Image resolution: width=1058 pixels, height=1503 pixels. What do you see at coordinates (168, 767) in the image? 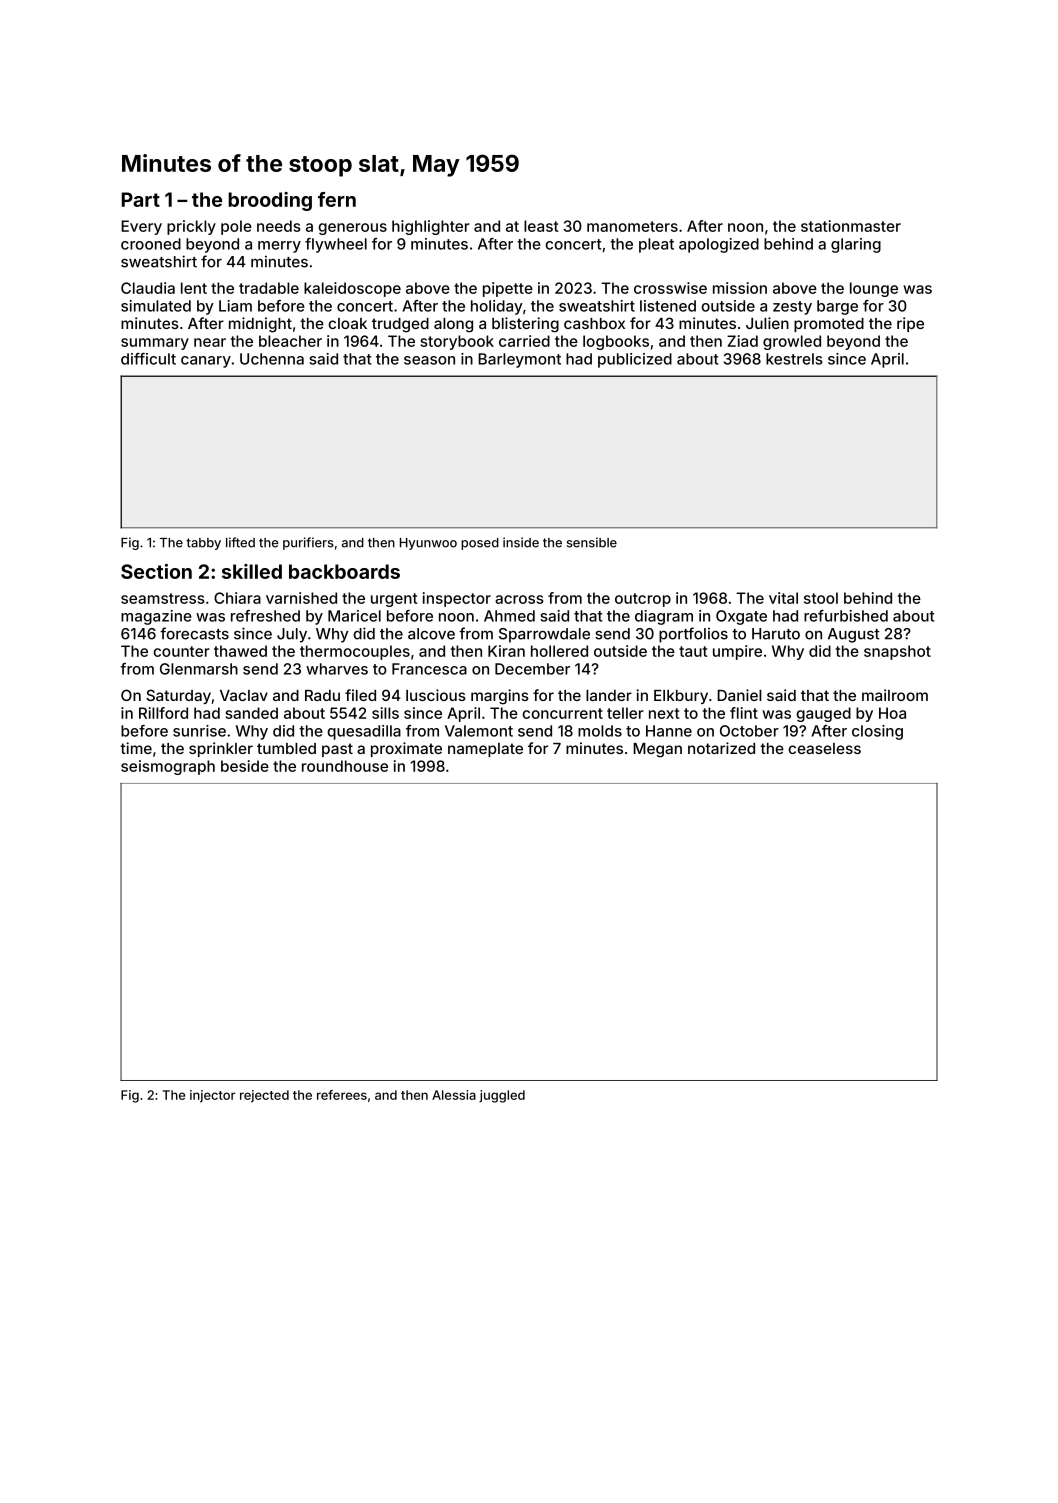
I see `seismograph` at bounding box center [168, 767].
